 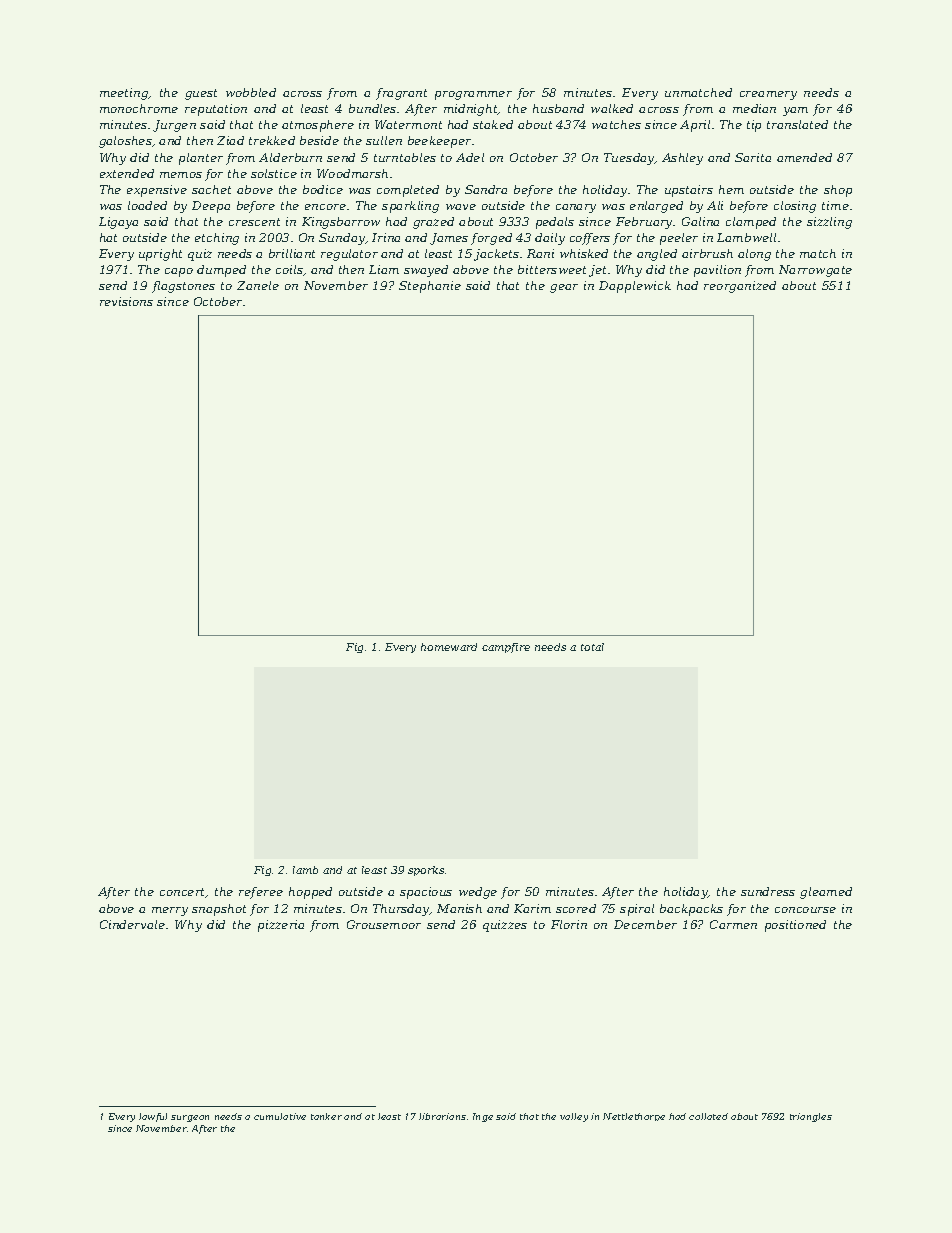 I want to click on tanker, so click(x=326, y=1116).
